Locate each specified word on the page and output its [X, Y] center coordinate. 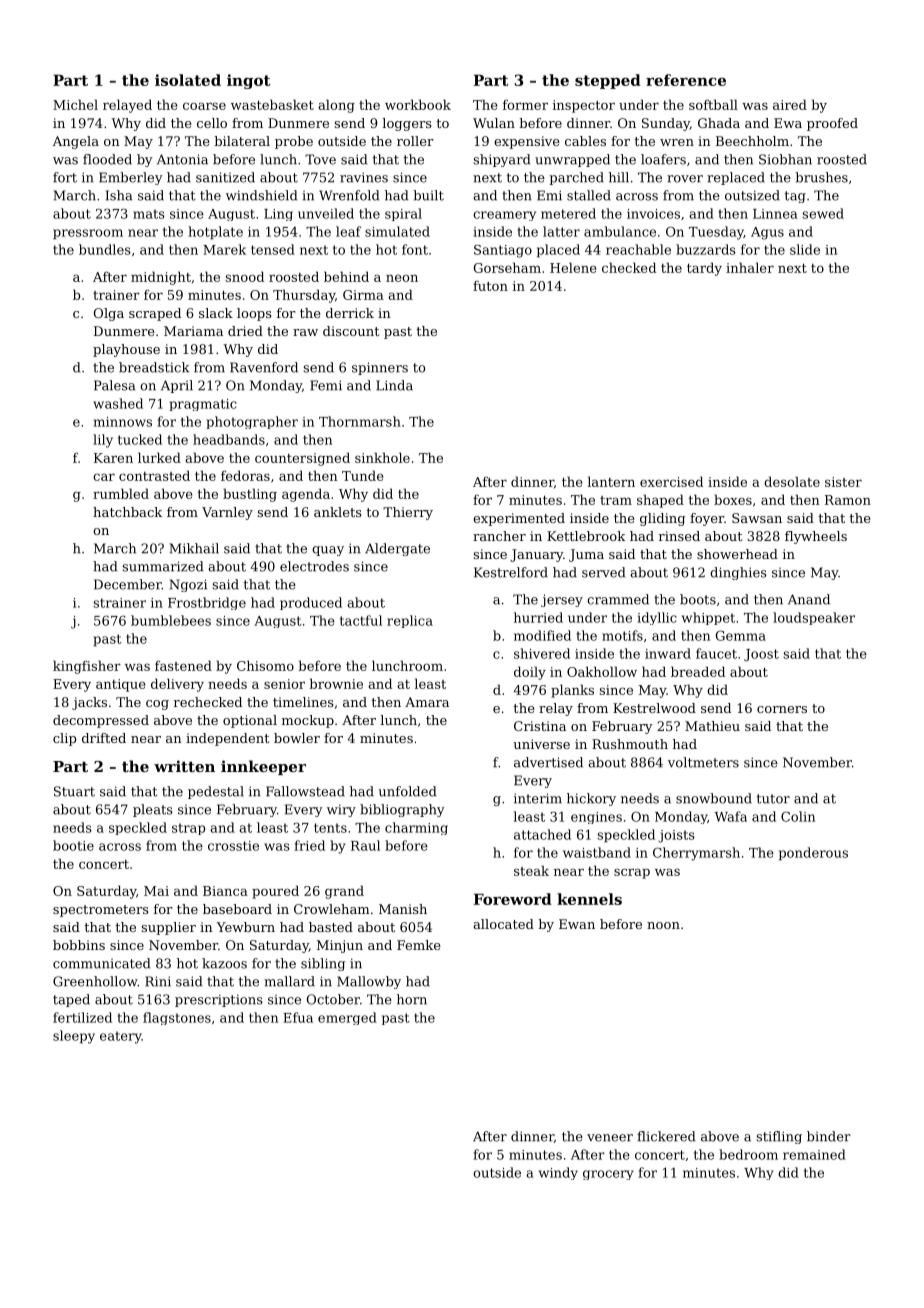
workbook [418, 104]
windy [558, 1173]
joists [676, 836]
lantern [611, 481]
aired [790, 104]
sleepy [74, 1037]
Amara [427, 702]
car [104, 477]
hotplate [215, 233]
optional [250, 721]
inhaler [750, 267]
